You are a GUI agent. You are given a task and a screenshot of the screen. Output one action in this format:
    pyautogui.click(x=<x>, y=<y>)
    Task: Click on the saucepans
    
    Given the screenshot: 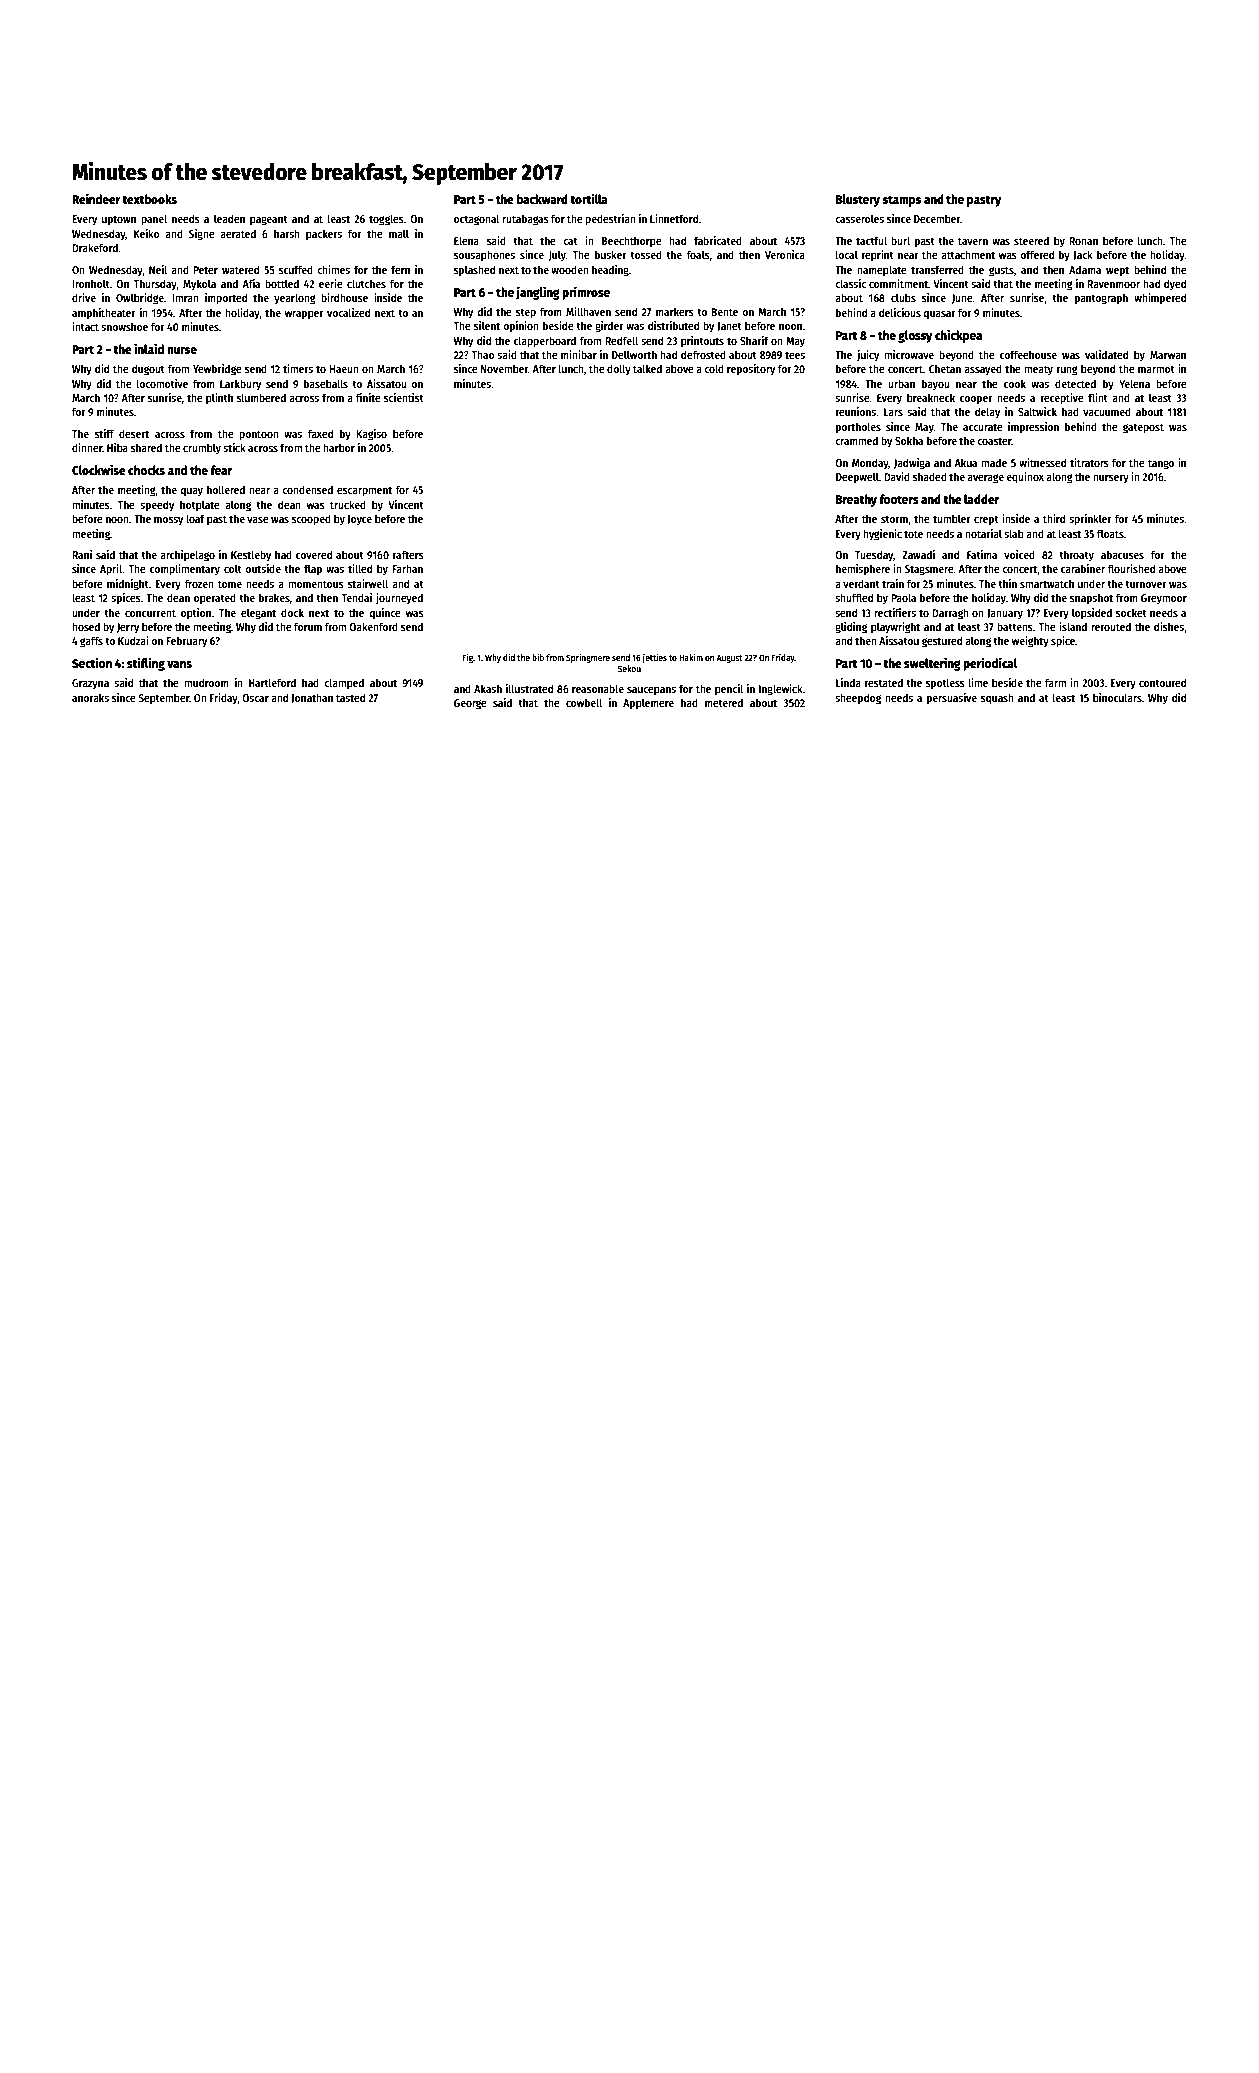 What is the action you would take?
    pyautogui.click(x=651, y=691)
